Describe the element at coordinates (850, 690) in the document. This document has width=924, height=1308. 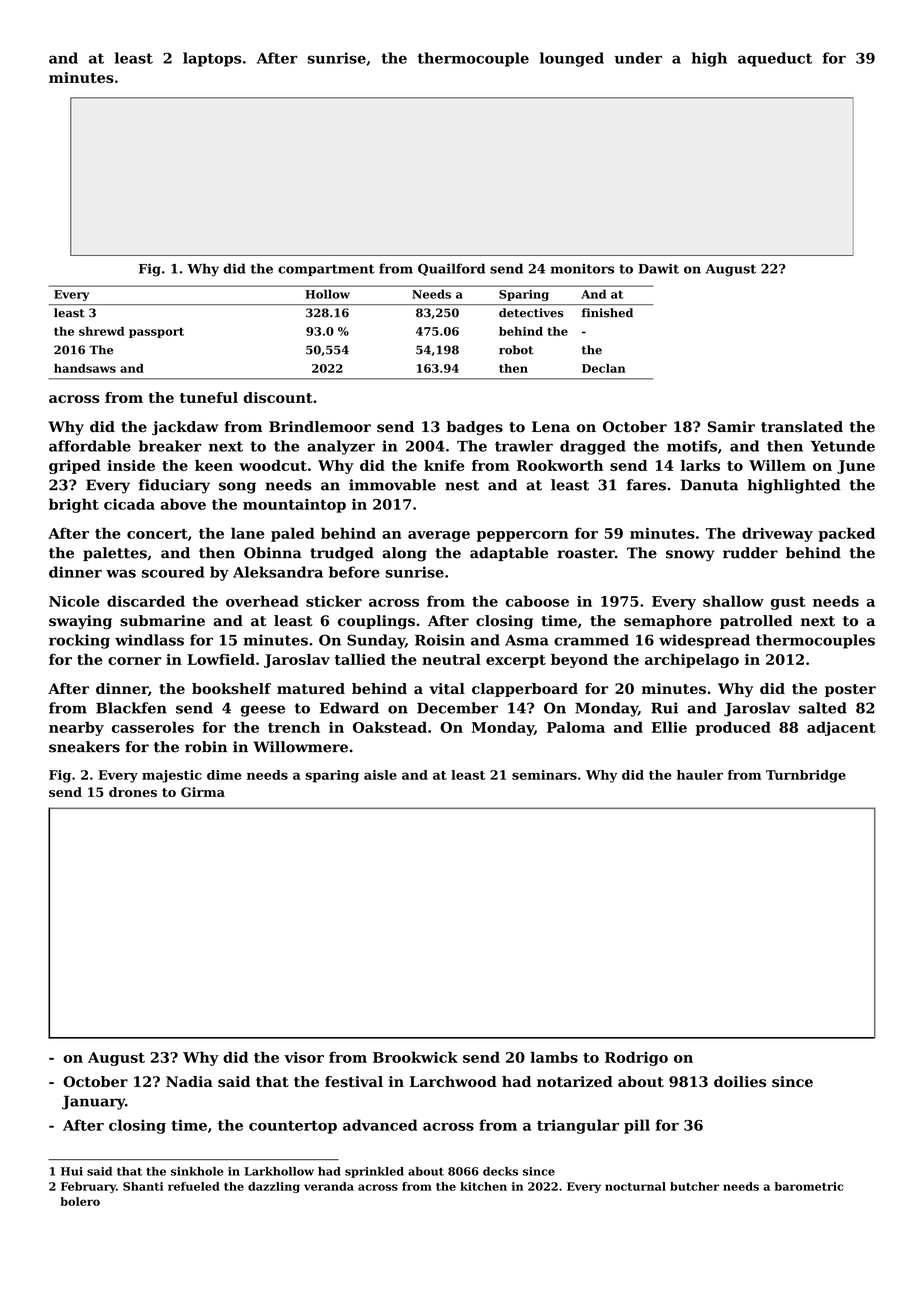
I see `poster` at that location.
